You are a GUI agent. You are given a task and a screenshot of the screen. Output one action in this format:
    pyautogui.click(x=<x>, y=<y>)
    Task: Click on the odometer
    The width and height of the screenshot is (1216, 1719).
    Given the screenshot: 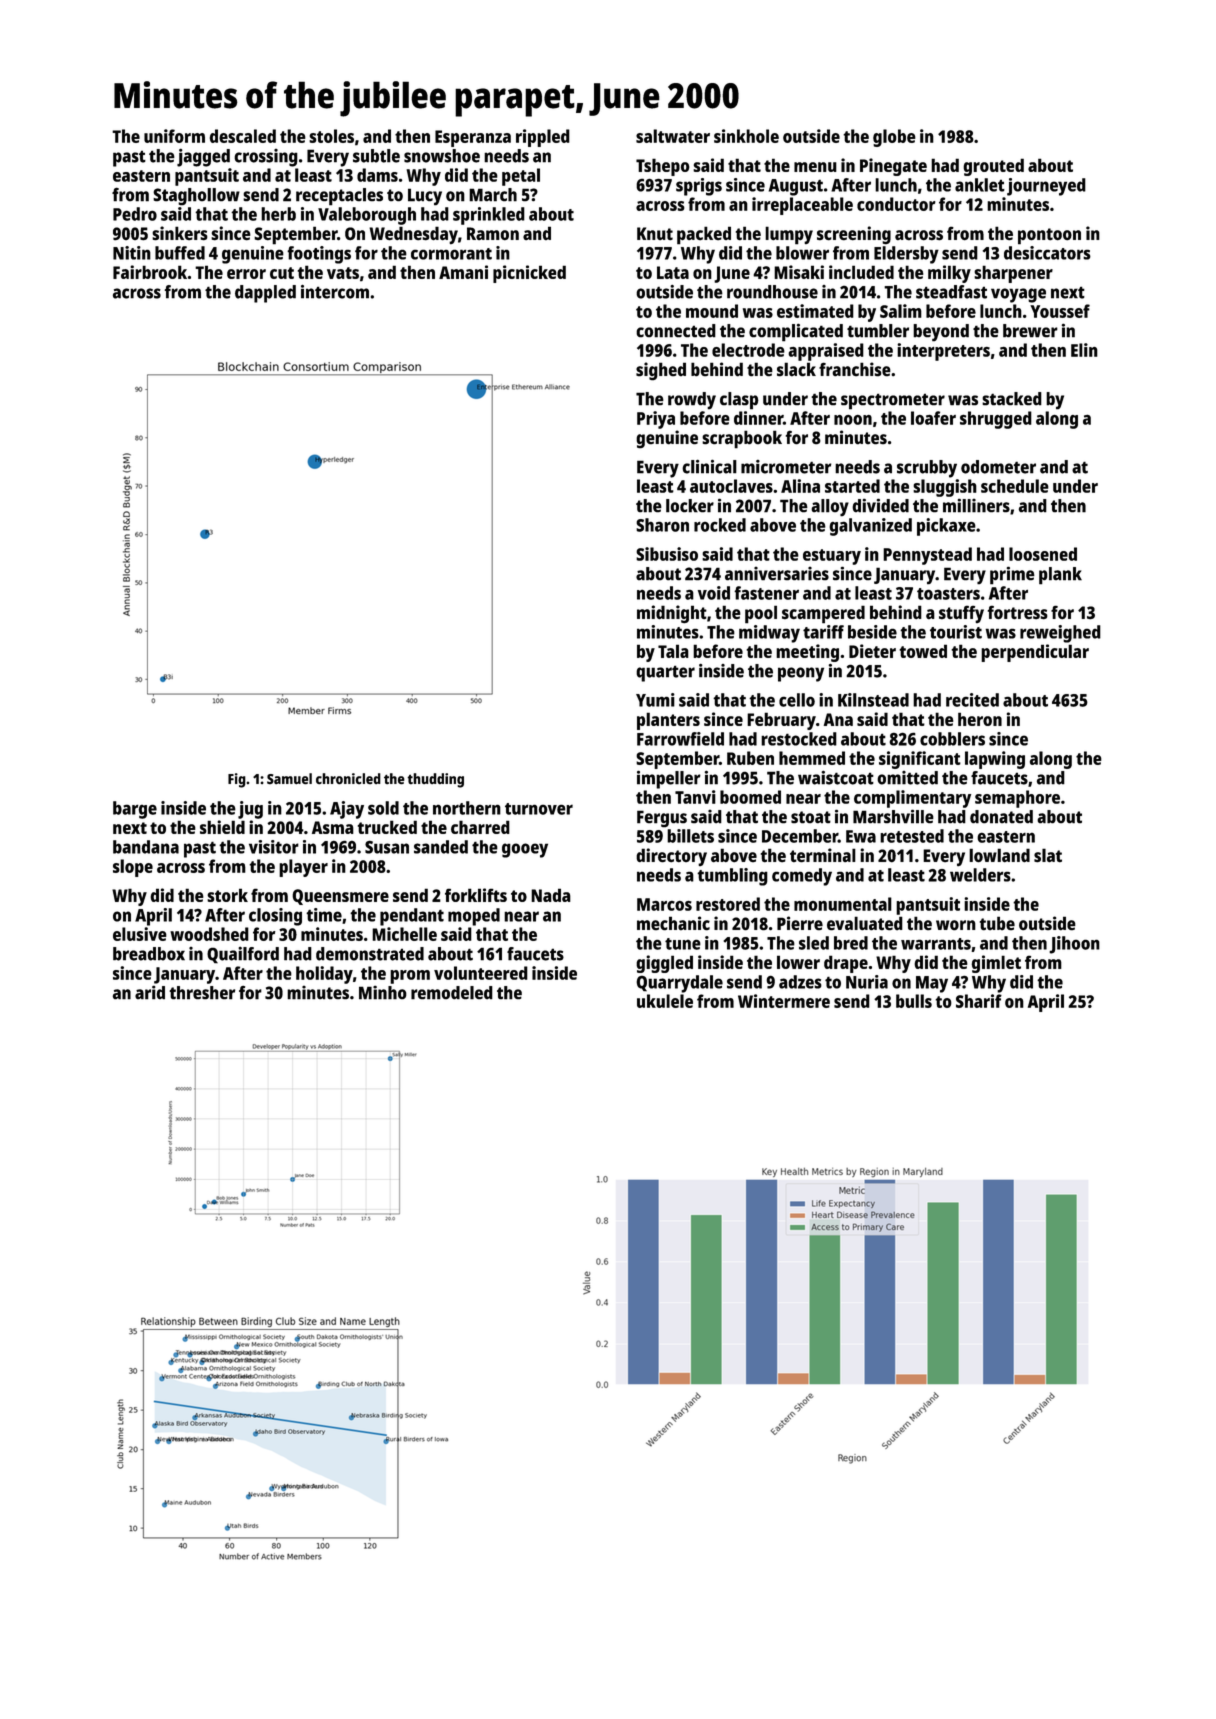 What is the action you would take?
    pyautogui.click(x=998, y=467)
